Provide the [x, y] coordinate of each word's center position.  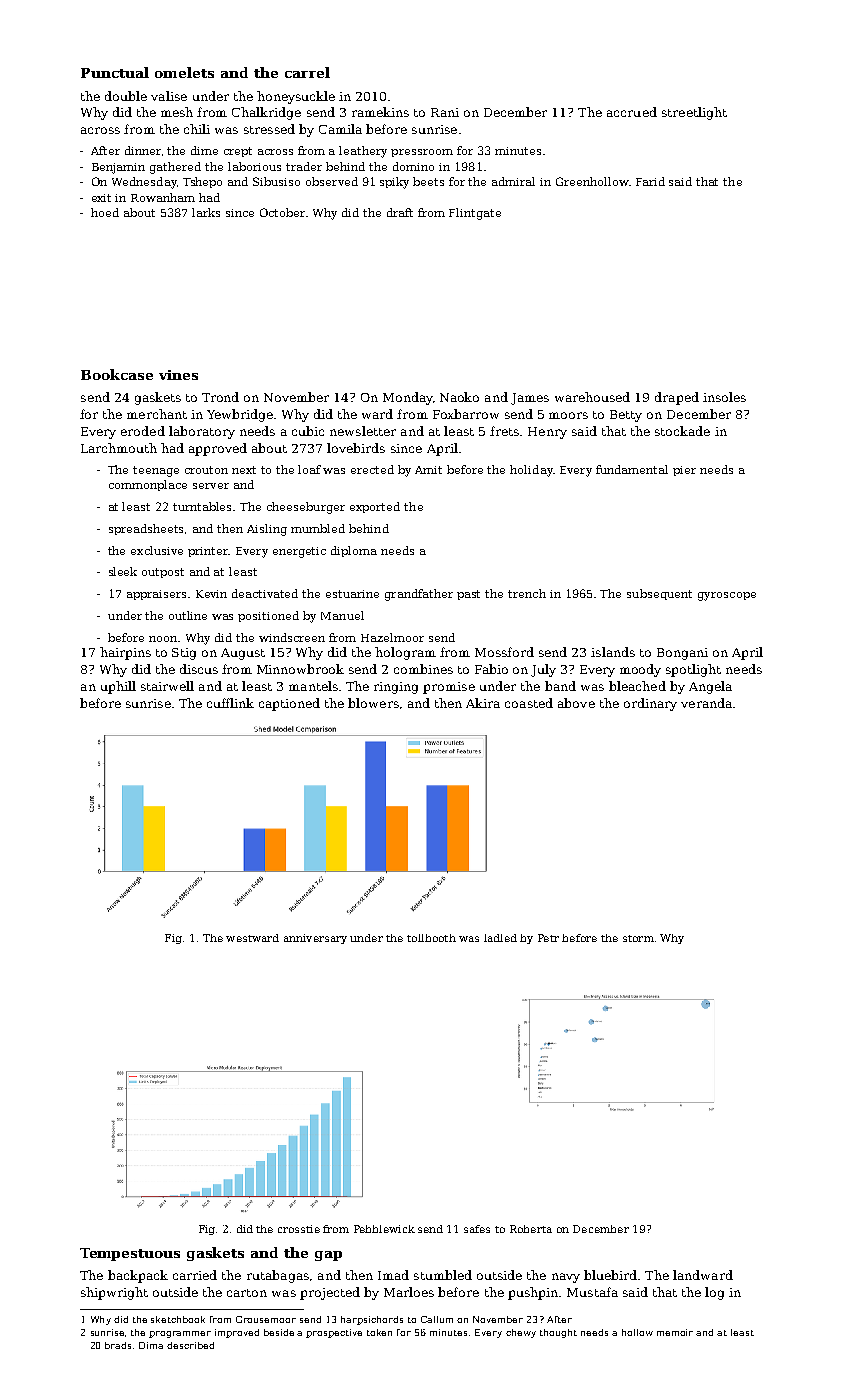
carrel [307, 72]
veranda [706, 703]
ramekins [380, 112]
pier [684, 471]
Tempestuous [130, 1254]
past [468, 595]
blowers [373, 703]
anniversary [315, 939]
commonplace [148, 485]
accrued [632, 112]
